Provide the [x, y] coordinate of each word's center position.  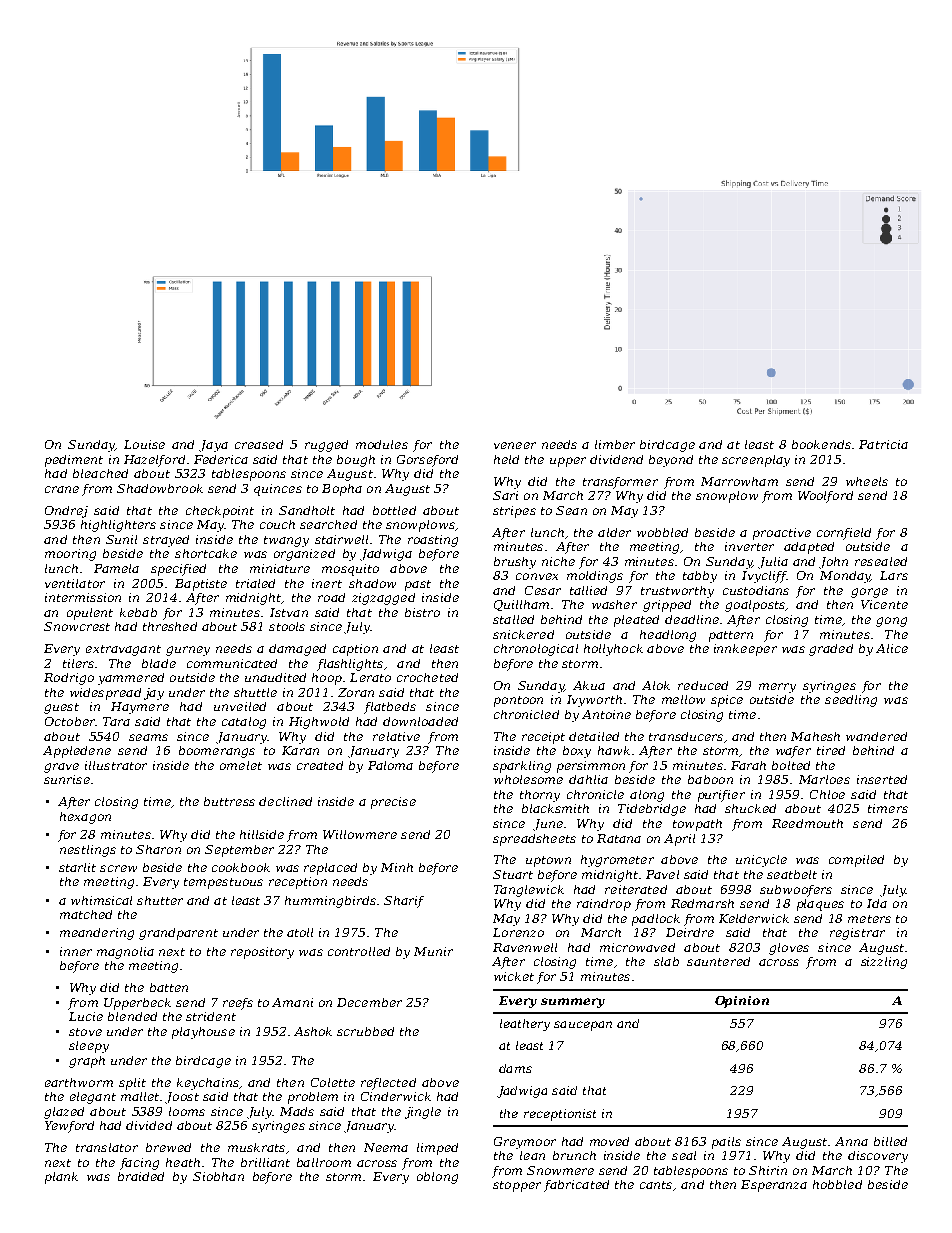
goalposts [755, 606]
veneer [515, 445]
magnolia [125, 953]
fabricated [576, 1186]
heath [183, 1162]
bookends [821, 444]
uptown [548, 861]
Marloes [824, 779]
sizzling [884, 963]
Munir [433, 951]
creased [259, 444]
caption [355, 650]
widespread [105, 694]
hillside [262, 834]
